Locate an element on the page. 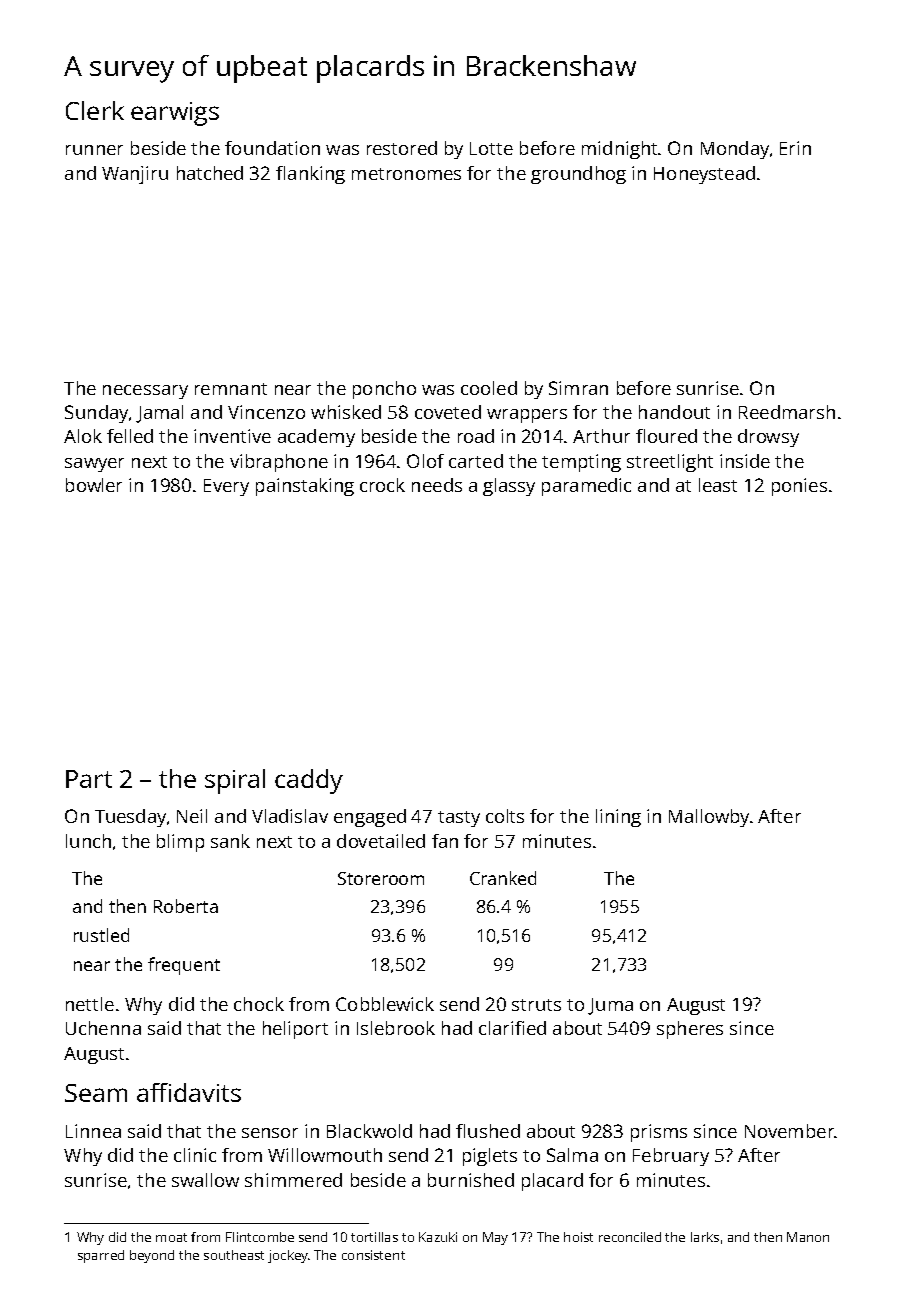  Lotte is located at coordinates (491, 148).
